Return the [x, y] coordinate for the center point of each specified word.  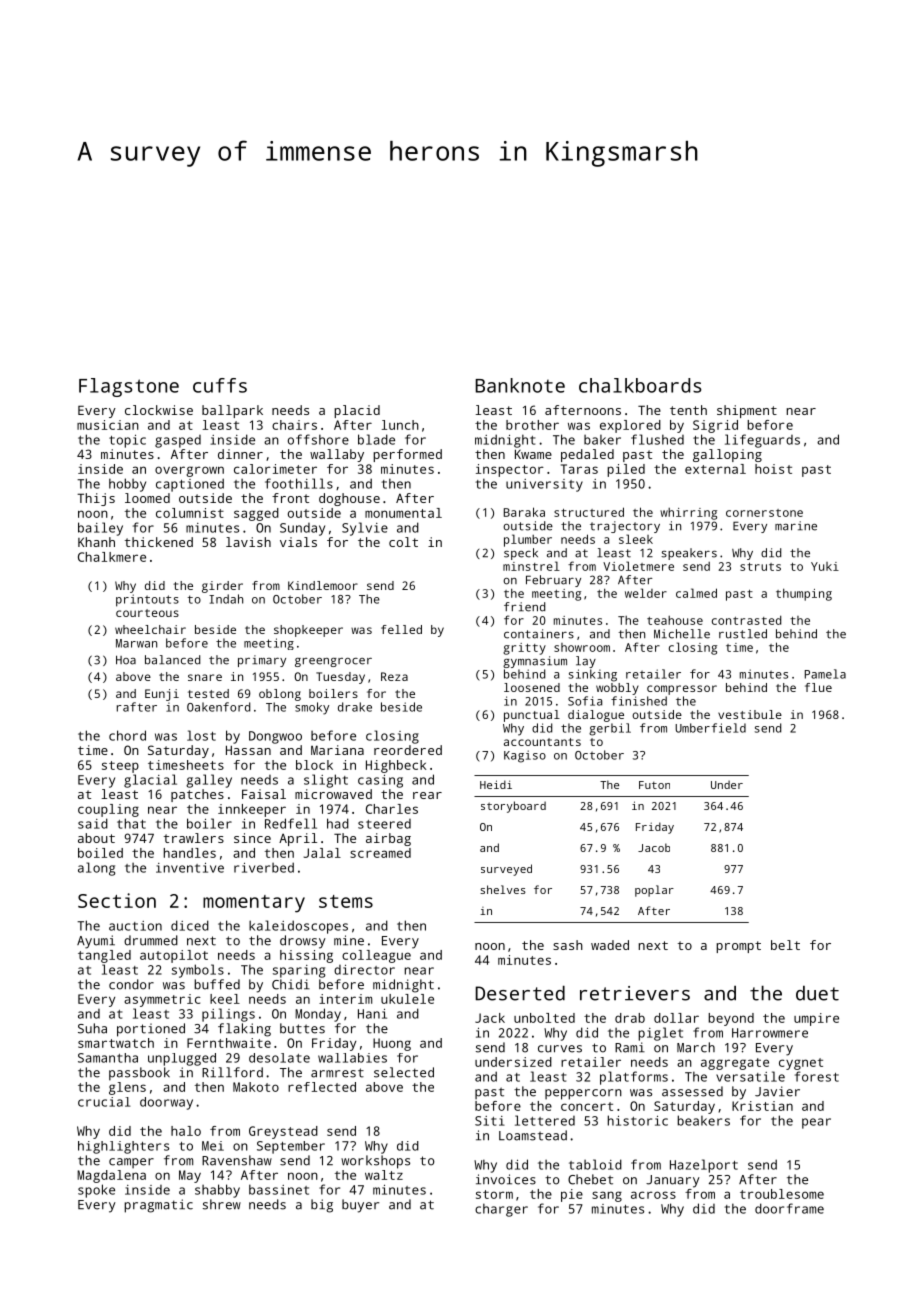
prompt [738, 947]
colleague [376, 956]
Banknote [520, 385]
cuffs [220, 385]
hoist [773, 469]
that [131, 823]
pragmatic [158, 1206]
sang [607, 1196]
